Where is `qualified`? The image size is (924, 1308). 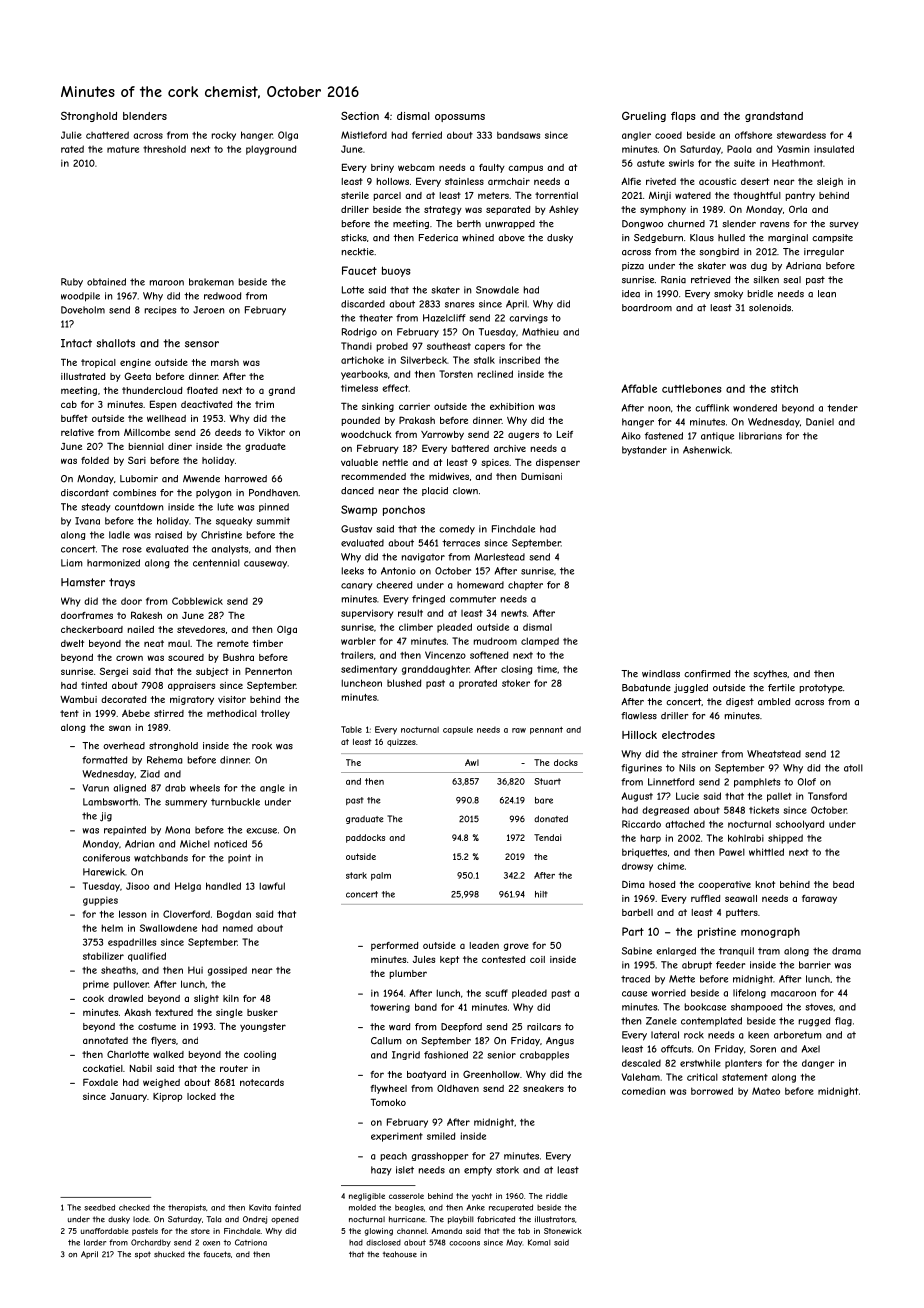
qualified is located at coordinates (147, 957).
